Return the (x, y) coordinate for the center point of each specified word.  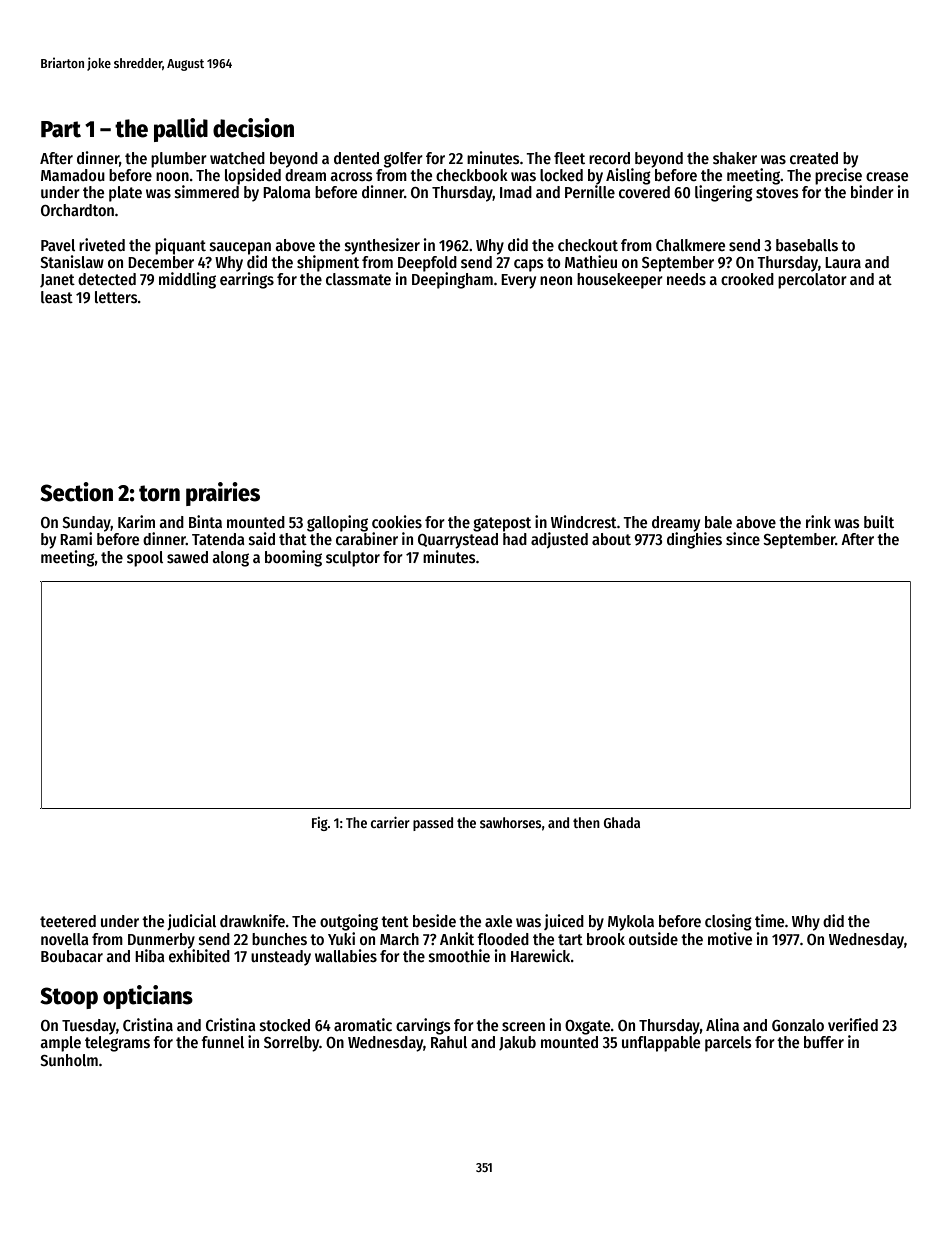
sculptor (353, 559)
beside (434, 920)
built (879, 521)
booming (293, 558)
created (814, 158)
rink (818, 521)
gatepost (502, 524)
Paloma (287, 192)
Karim (136, 521)
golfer (403, 160)
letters (116, 297)
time (769, 920)
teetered (68, 921)
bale (718, 522)
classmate (358, 279)
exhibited (199, 955)
